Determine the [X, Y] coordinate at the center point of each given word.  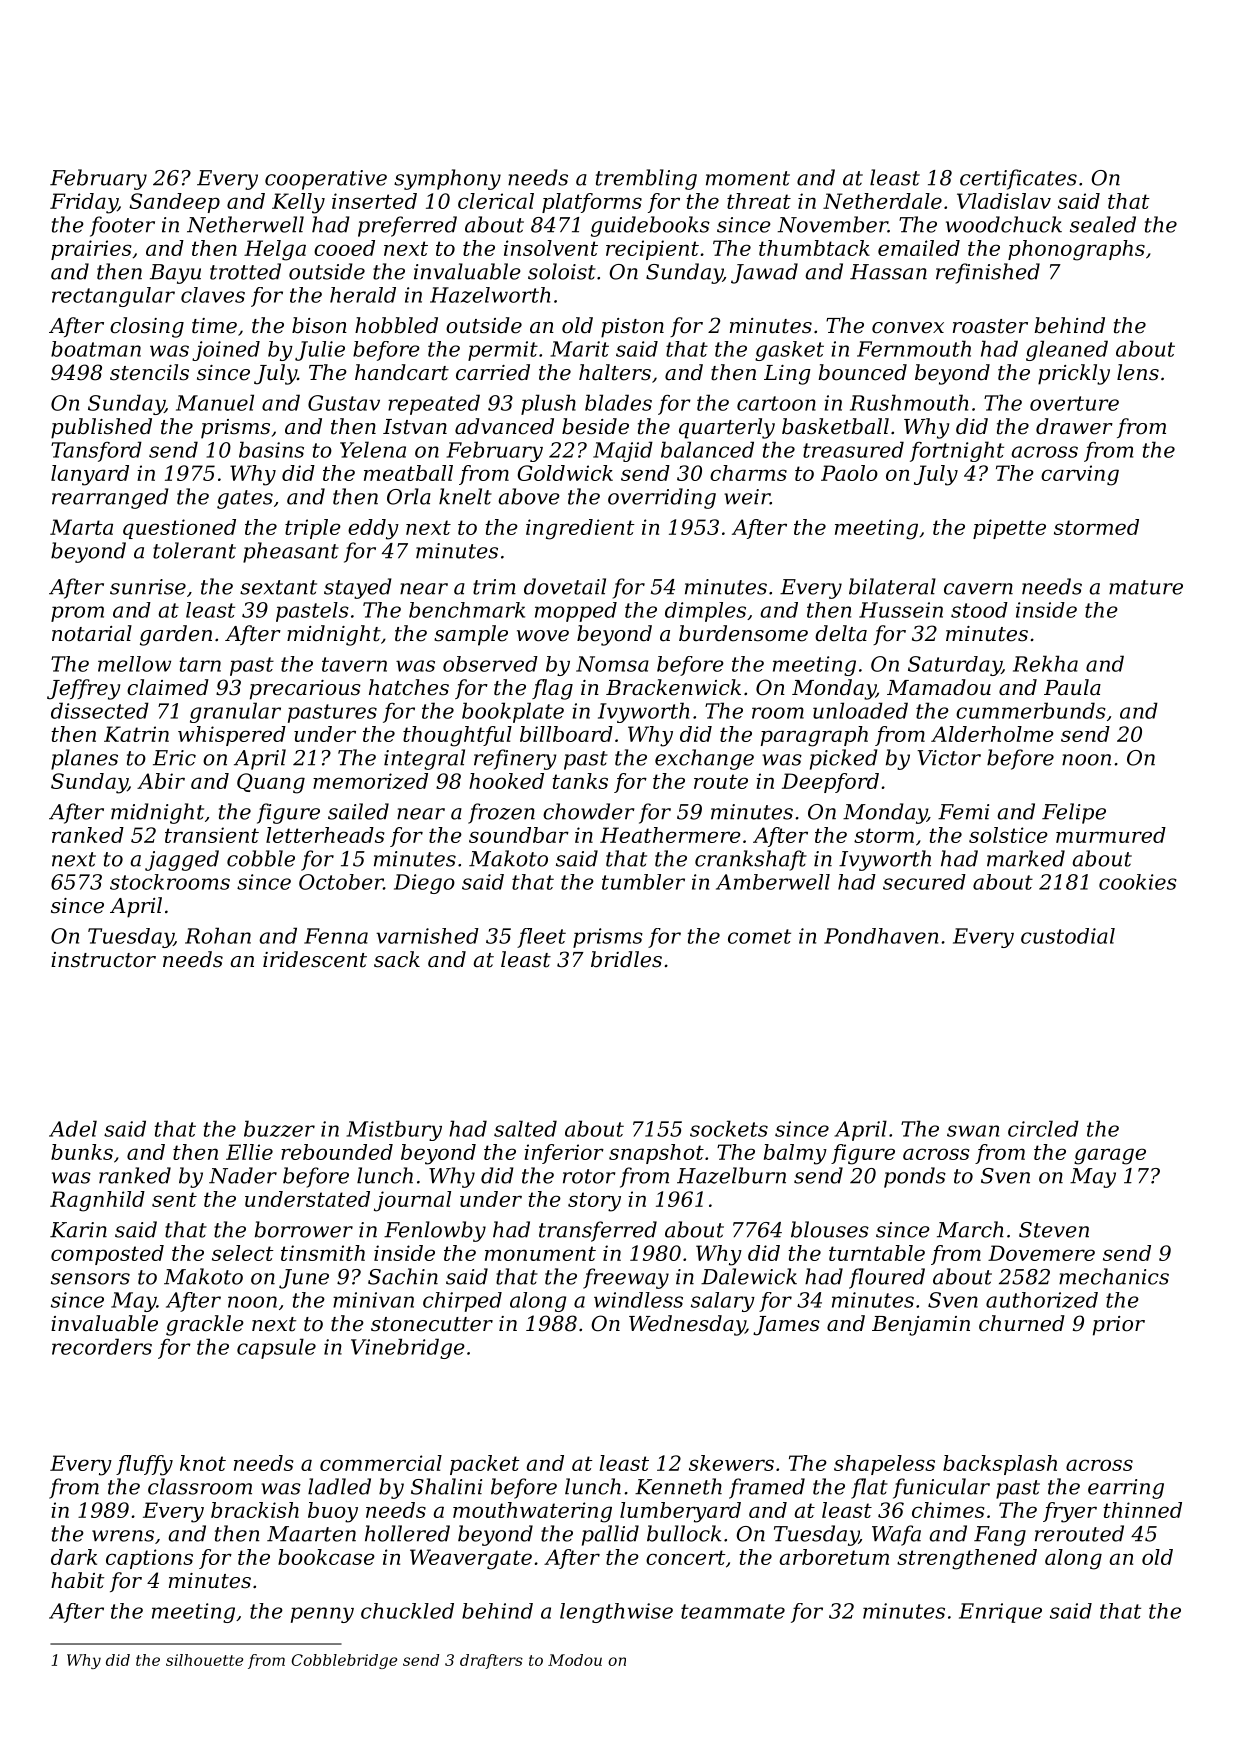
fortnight [957, 451]
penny [322, 1615]
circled [1043, 1128]
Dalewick [749, 1276]
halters [615, 372]
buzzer [279, 1128]
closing [147, 327]
